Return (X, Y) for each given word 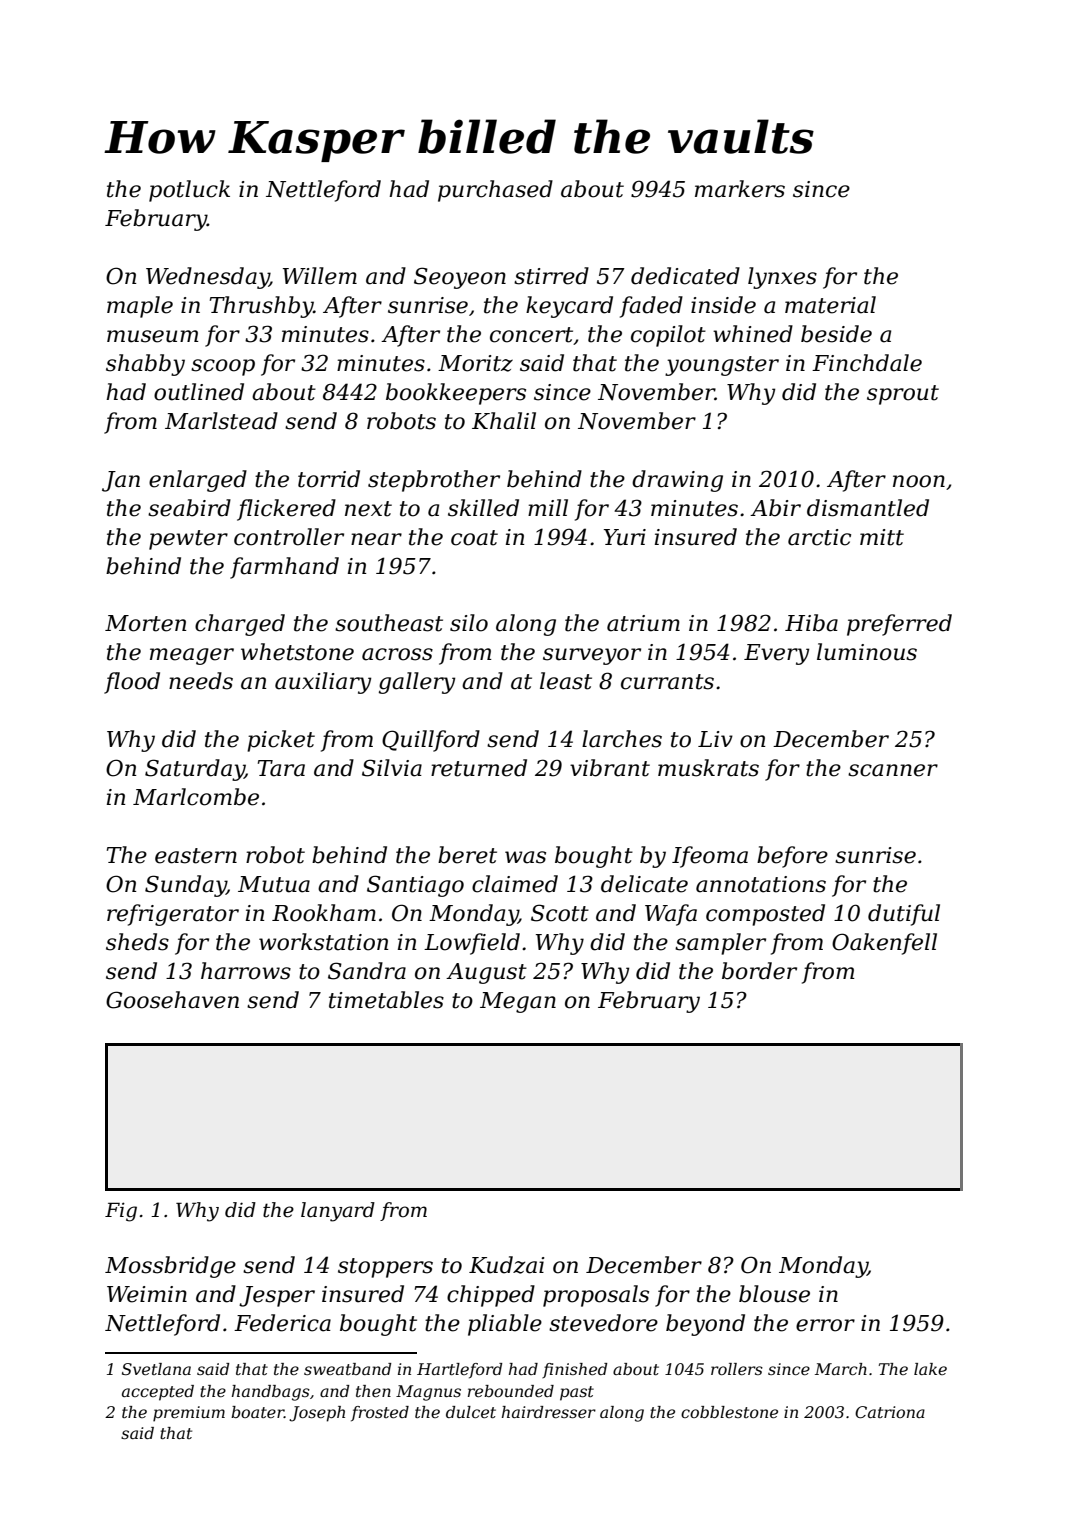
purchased (495, 191)
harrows (246, 971)
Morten (145, 623)
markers (740, 189)
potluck (189, 191)
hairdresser (549, 1412)
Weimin (147, 1294)
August (486, 973)
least (566, 681)
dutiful (904, 915)
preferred (899, 625)
